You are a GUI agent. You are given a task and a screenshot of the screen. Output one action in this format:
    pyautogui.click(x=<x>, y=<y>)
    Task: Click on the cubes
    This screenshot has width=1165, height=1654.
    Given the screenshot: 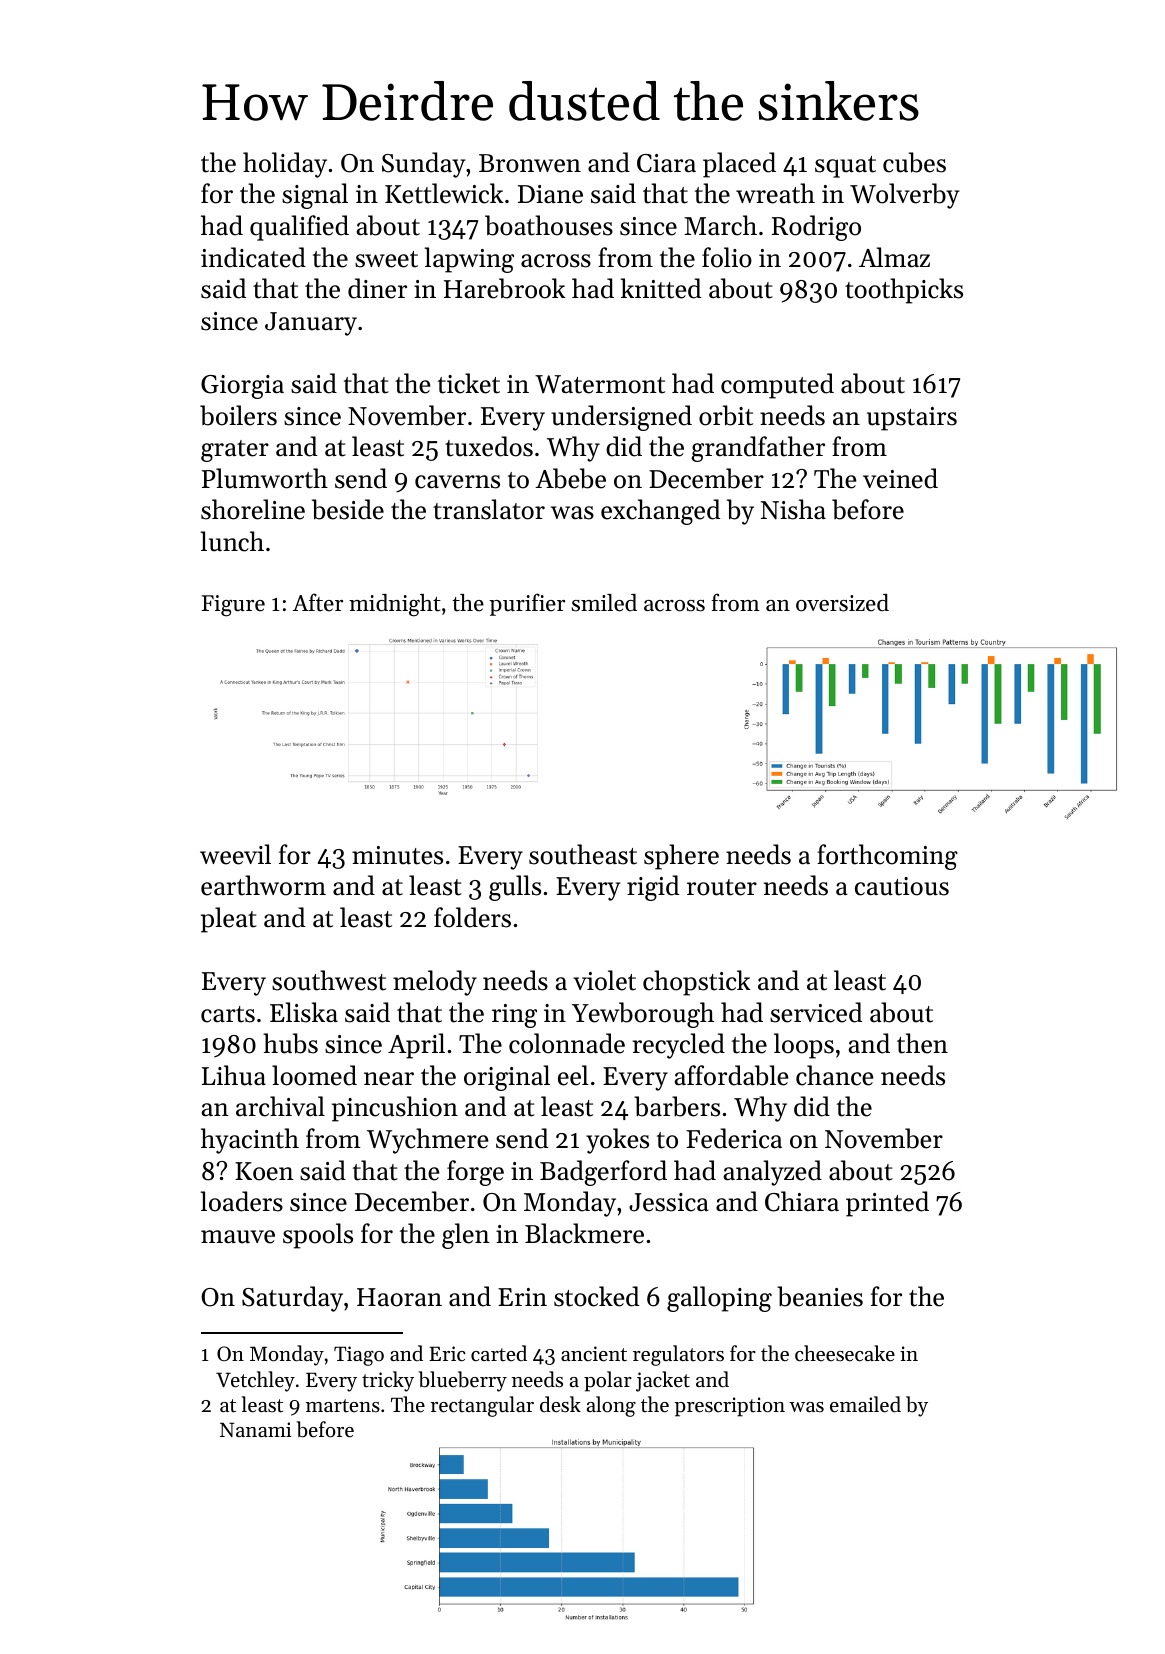 What is the action you would take?
    pyautogui.click(x=914, y=162)
